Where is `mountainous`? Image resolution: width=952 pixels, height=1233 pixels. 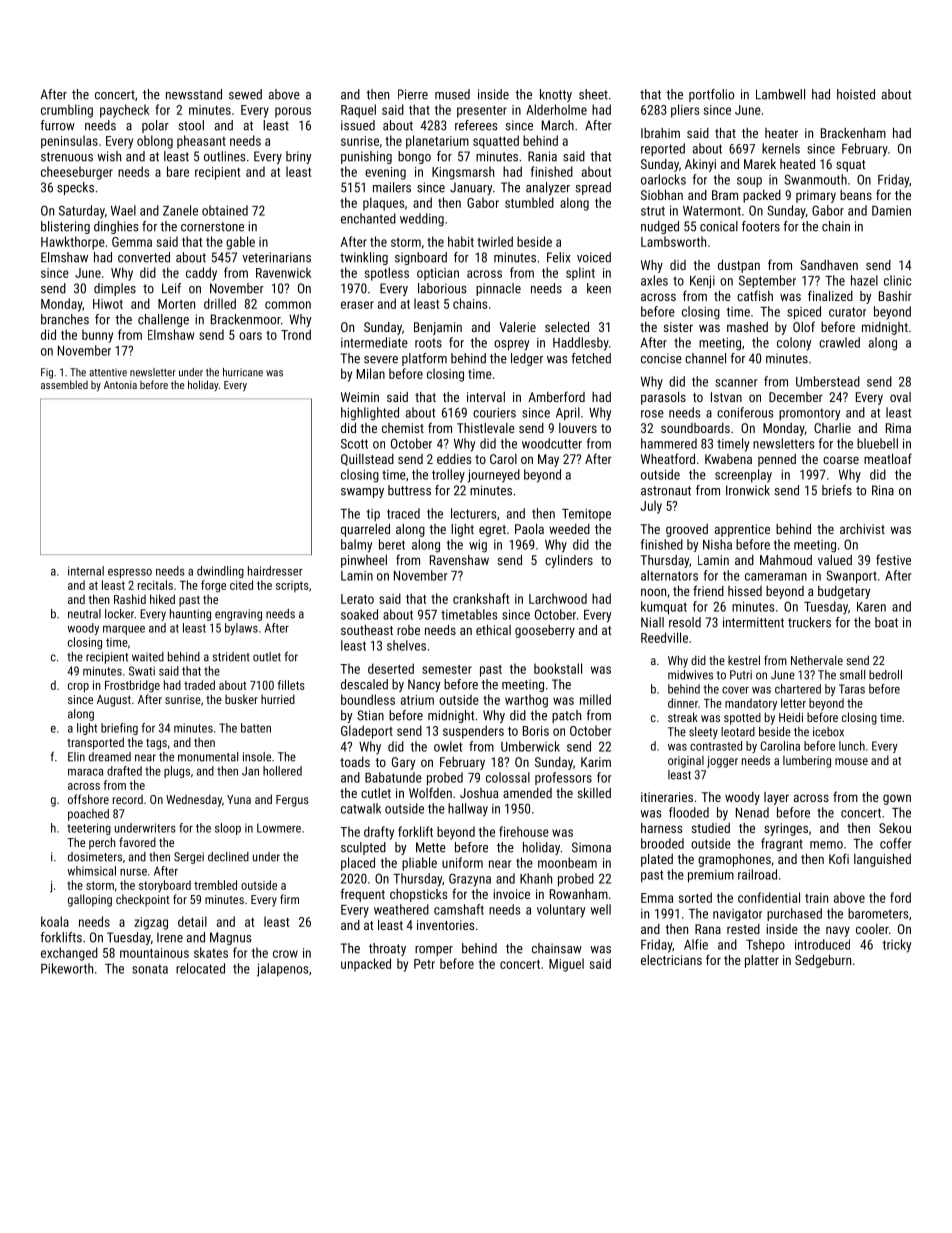
mountainous is located at coordinates (154, 953).
